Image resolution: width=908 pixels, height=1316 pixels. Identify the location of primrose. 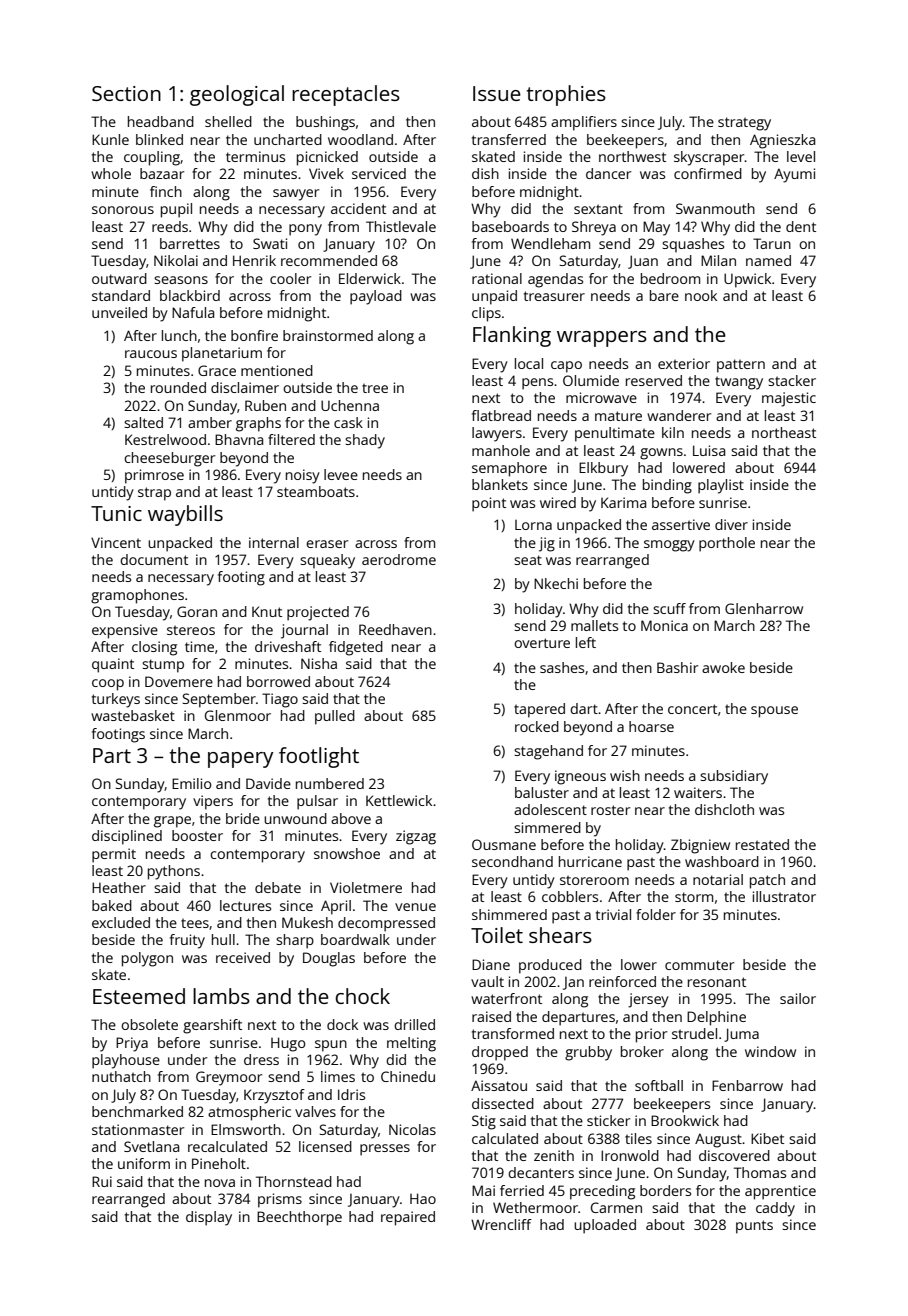
(154, 476).
